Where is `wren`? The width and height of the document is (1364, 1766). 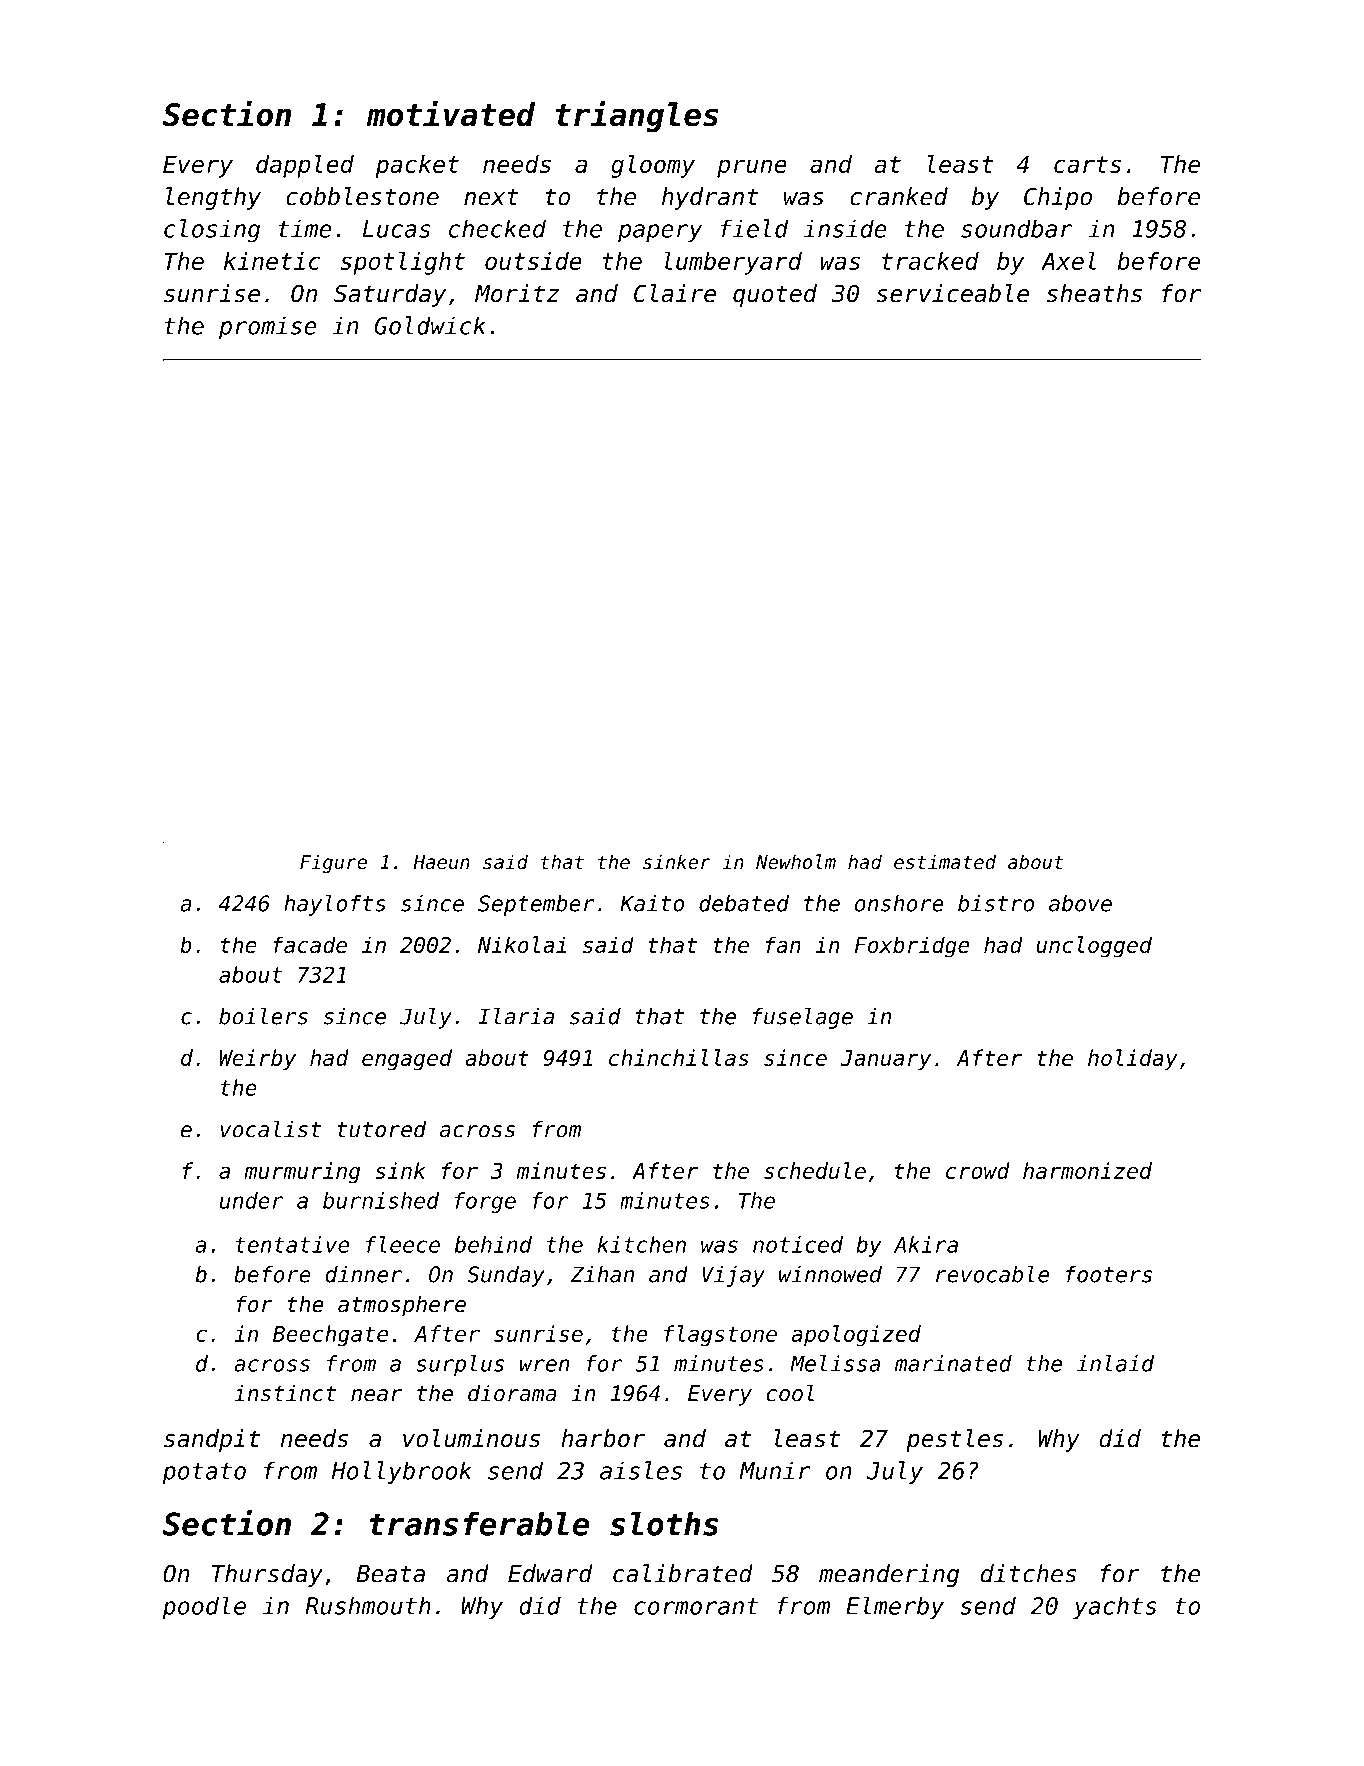
wren is located at coordinates (545, 1365).
